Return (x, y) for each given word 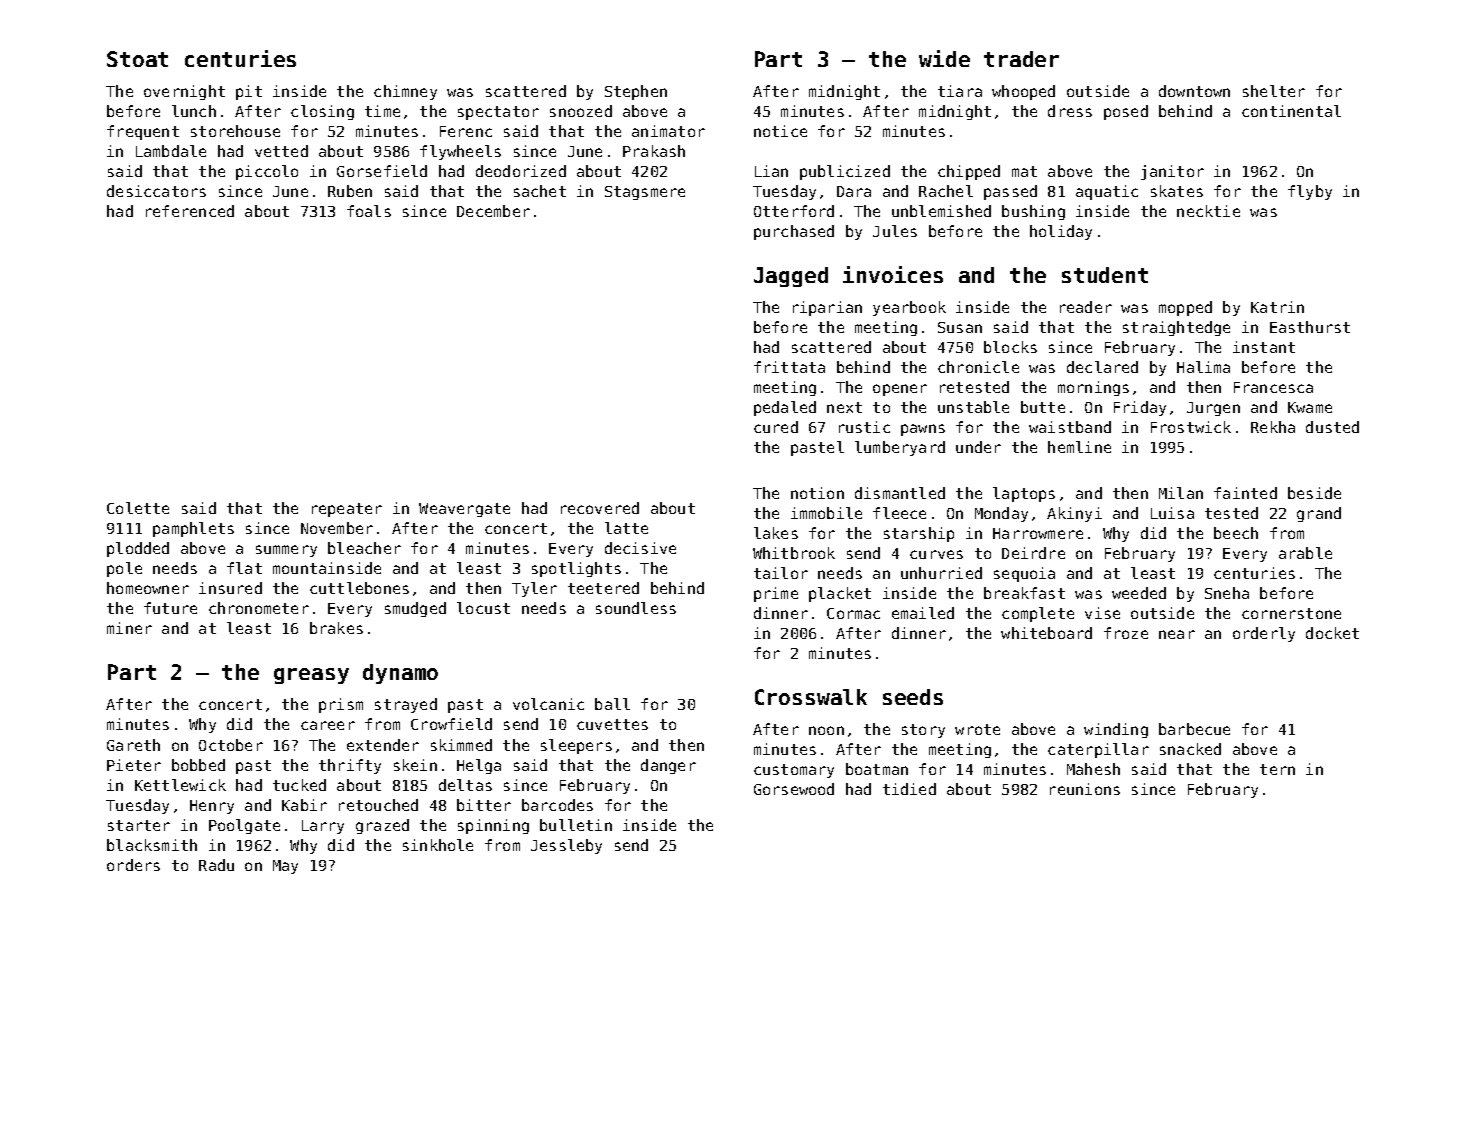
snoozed (581, 111)
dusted (1332, 427)
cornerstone (1291, 613)
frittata (789, 367)
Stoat (137, 59)
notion (817, 493)
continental (1291, 111)
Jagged (791, 277)
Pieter (134, 765)
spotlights (576, 569)
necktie (1208, 211)
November (337, 528)
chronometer (259, 608)
